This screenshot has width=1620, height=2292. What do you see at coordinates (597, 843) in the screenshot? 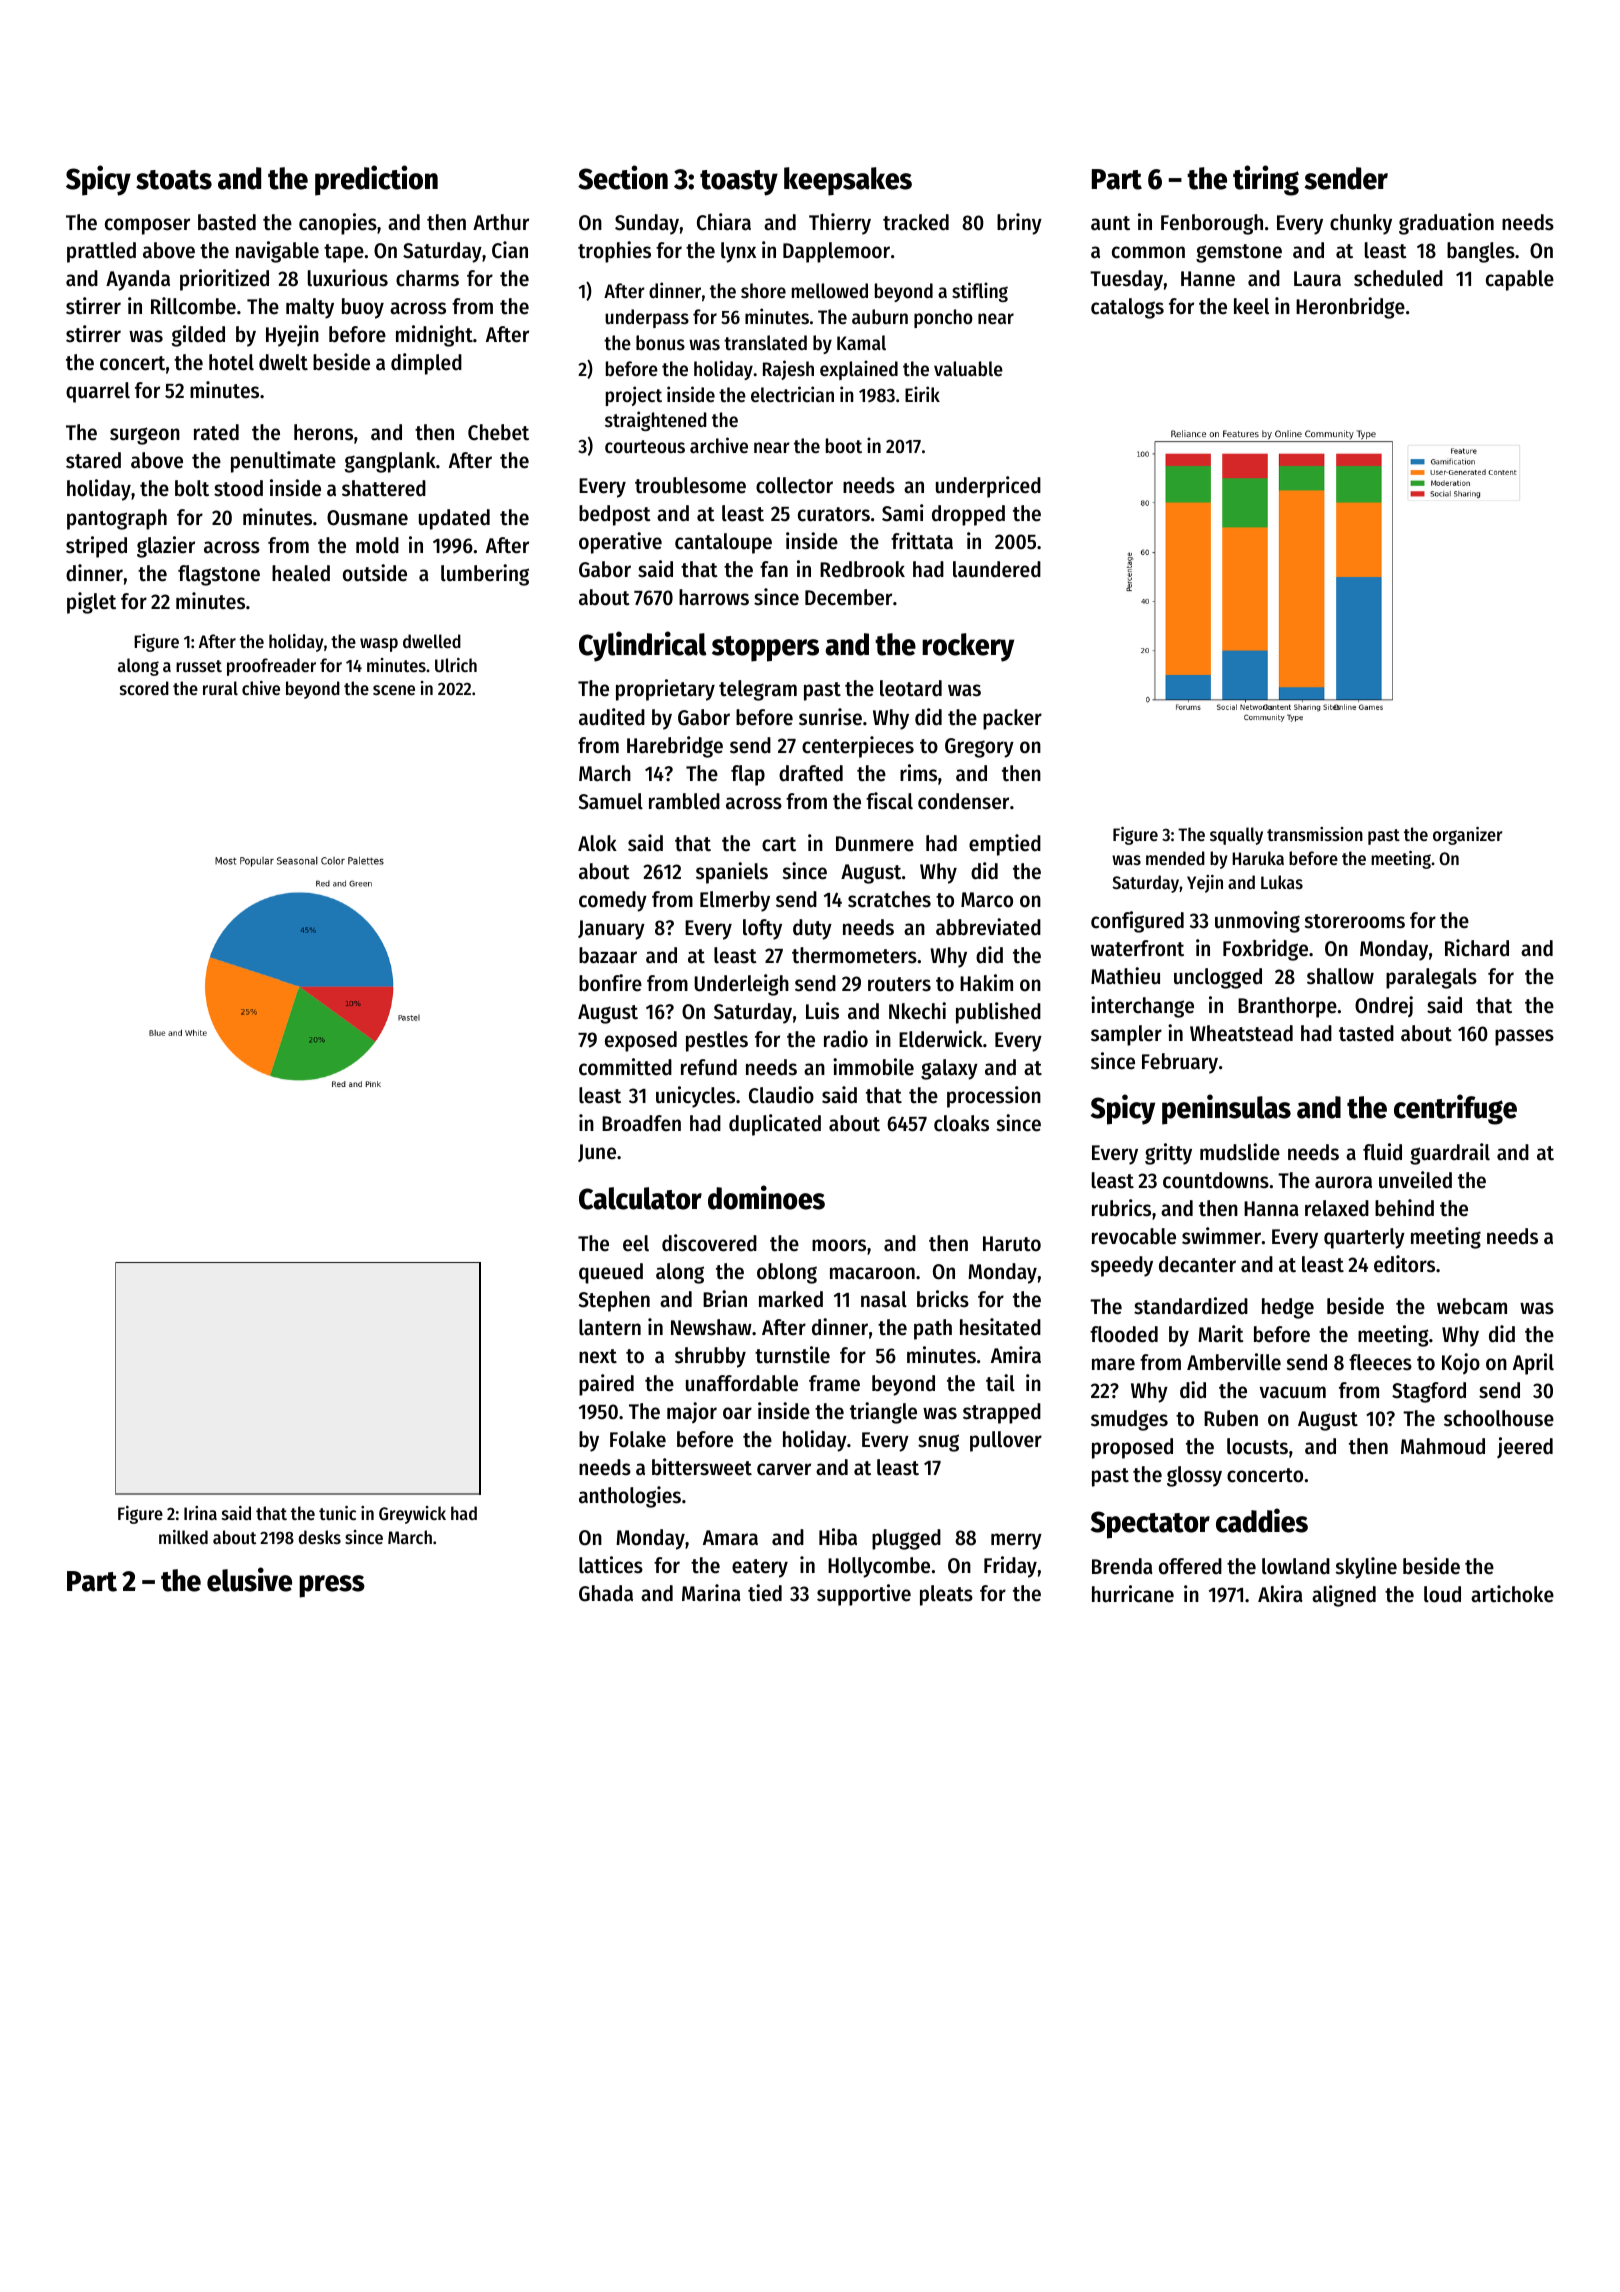
I see `Alok` at bounding box center [597, 843].
